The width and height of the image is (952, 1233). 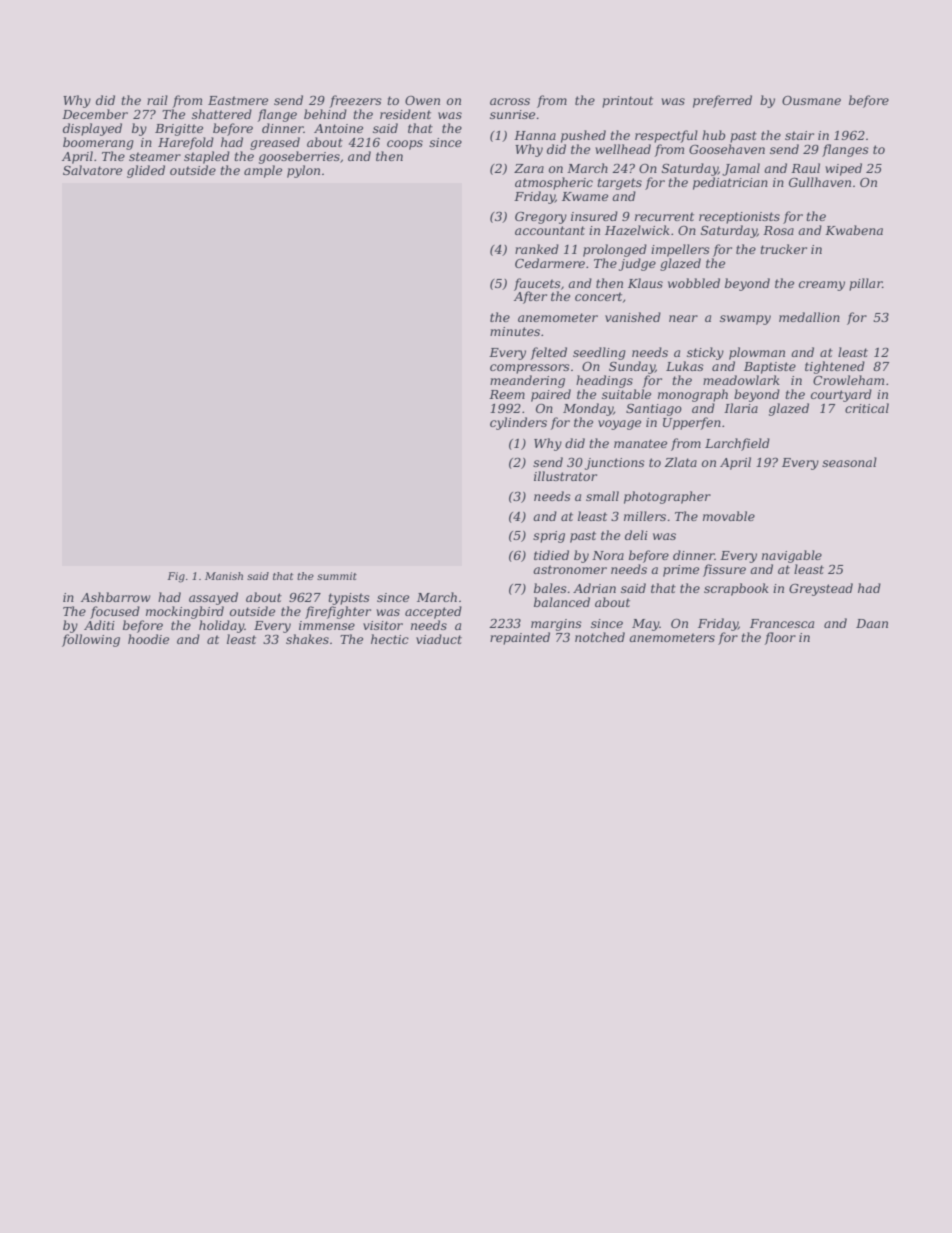 What do you see at coordinates (530, 297) in the image?
I see `After` at bounding box center [530, 297].
